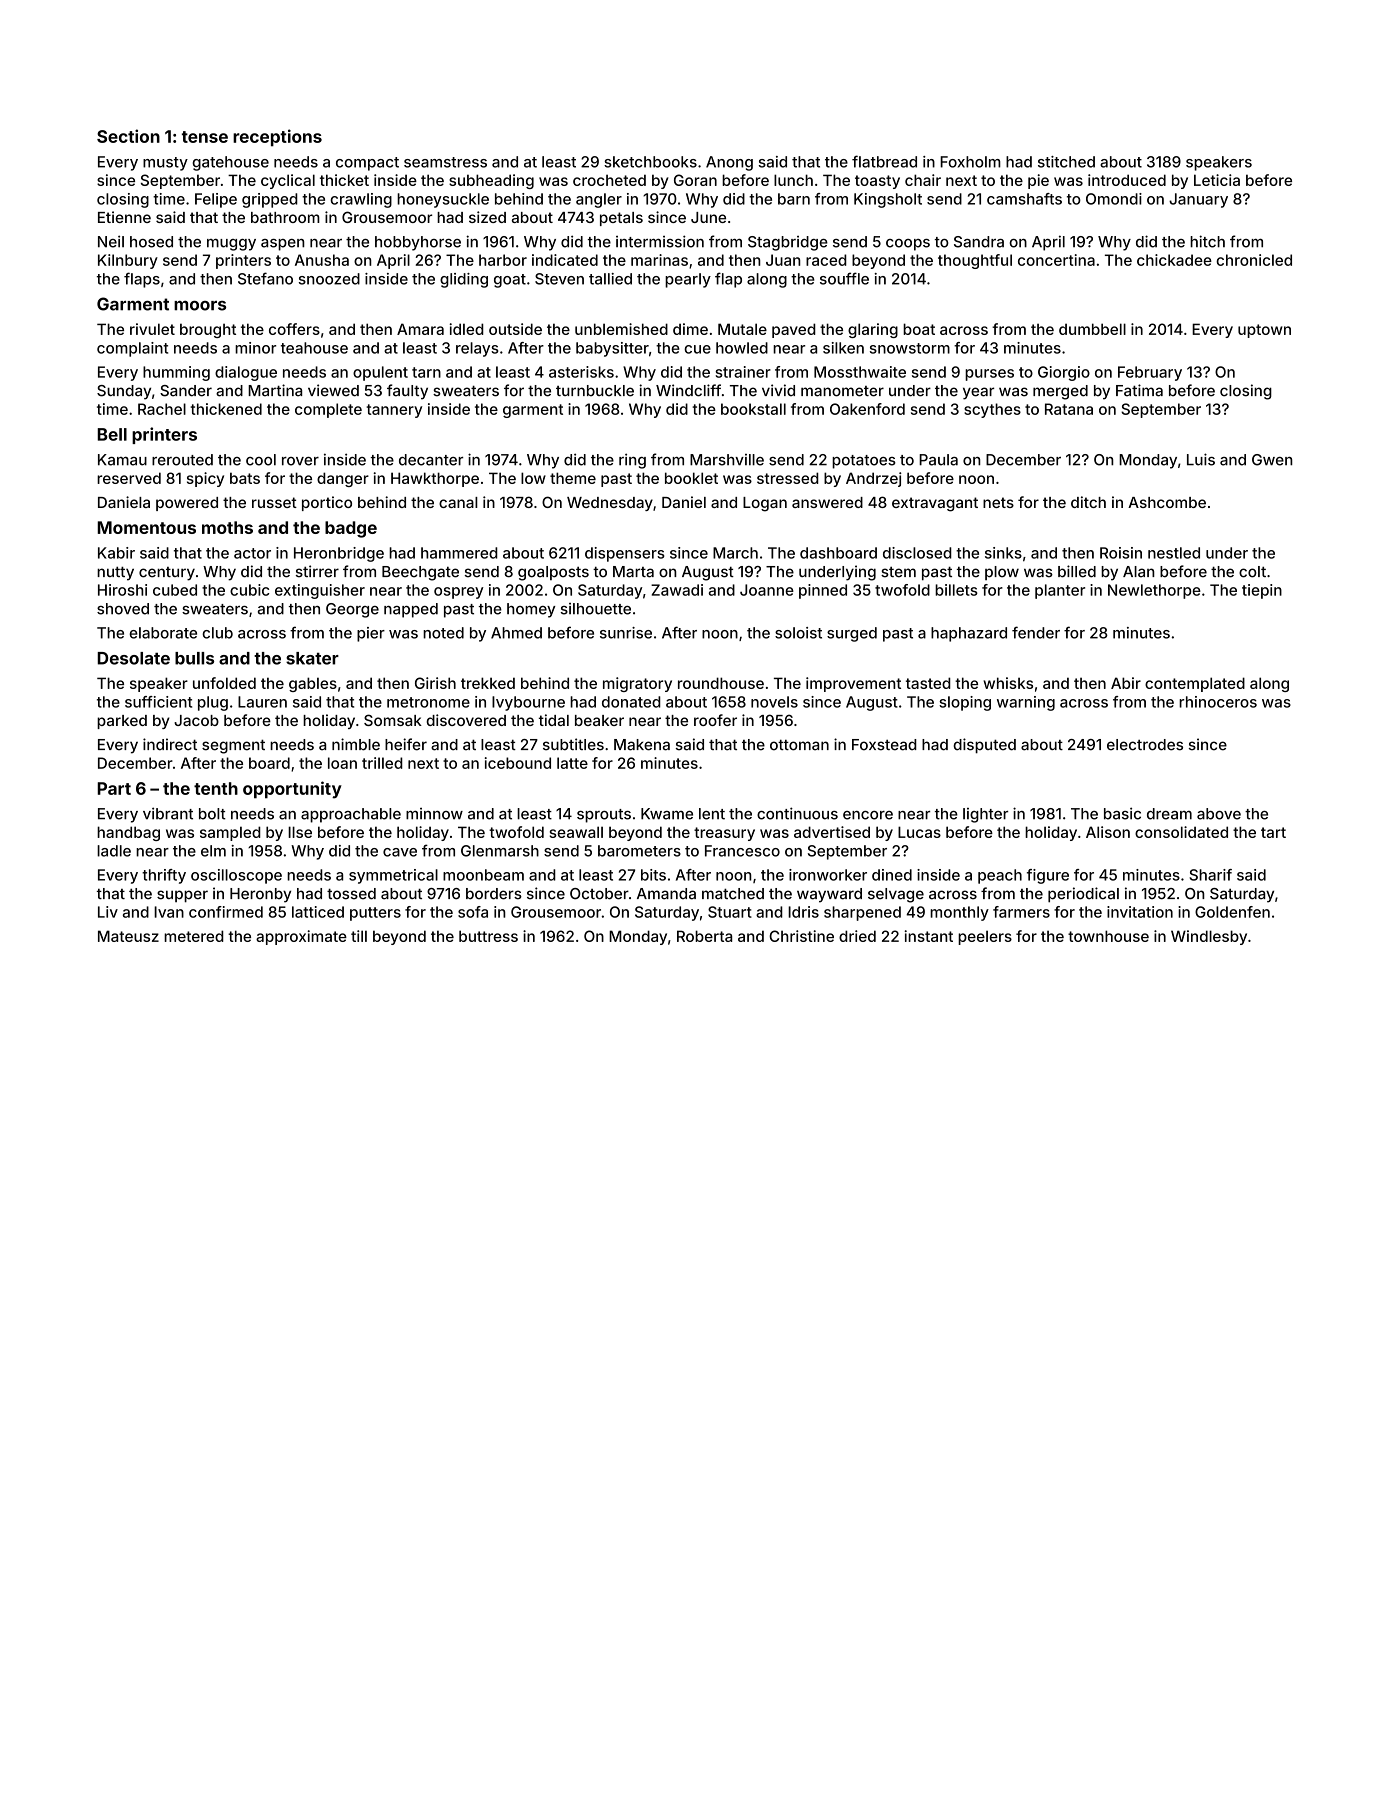 This page has width=1391, height=1800. Describe the element at coordinates (236, 876) in the page. I see `oscilloscope` at that location.
